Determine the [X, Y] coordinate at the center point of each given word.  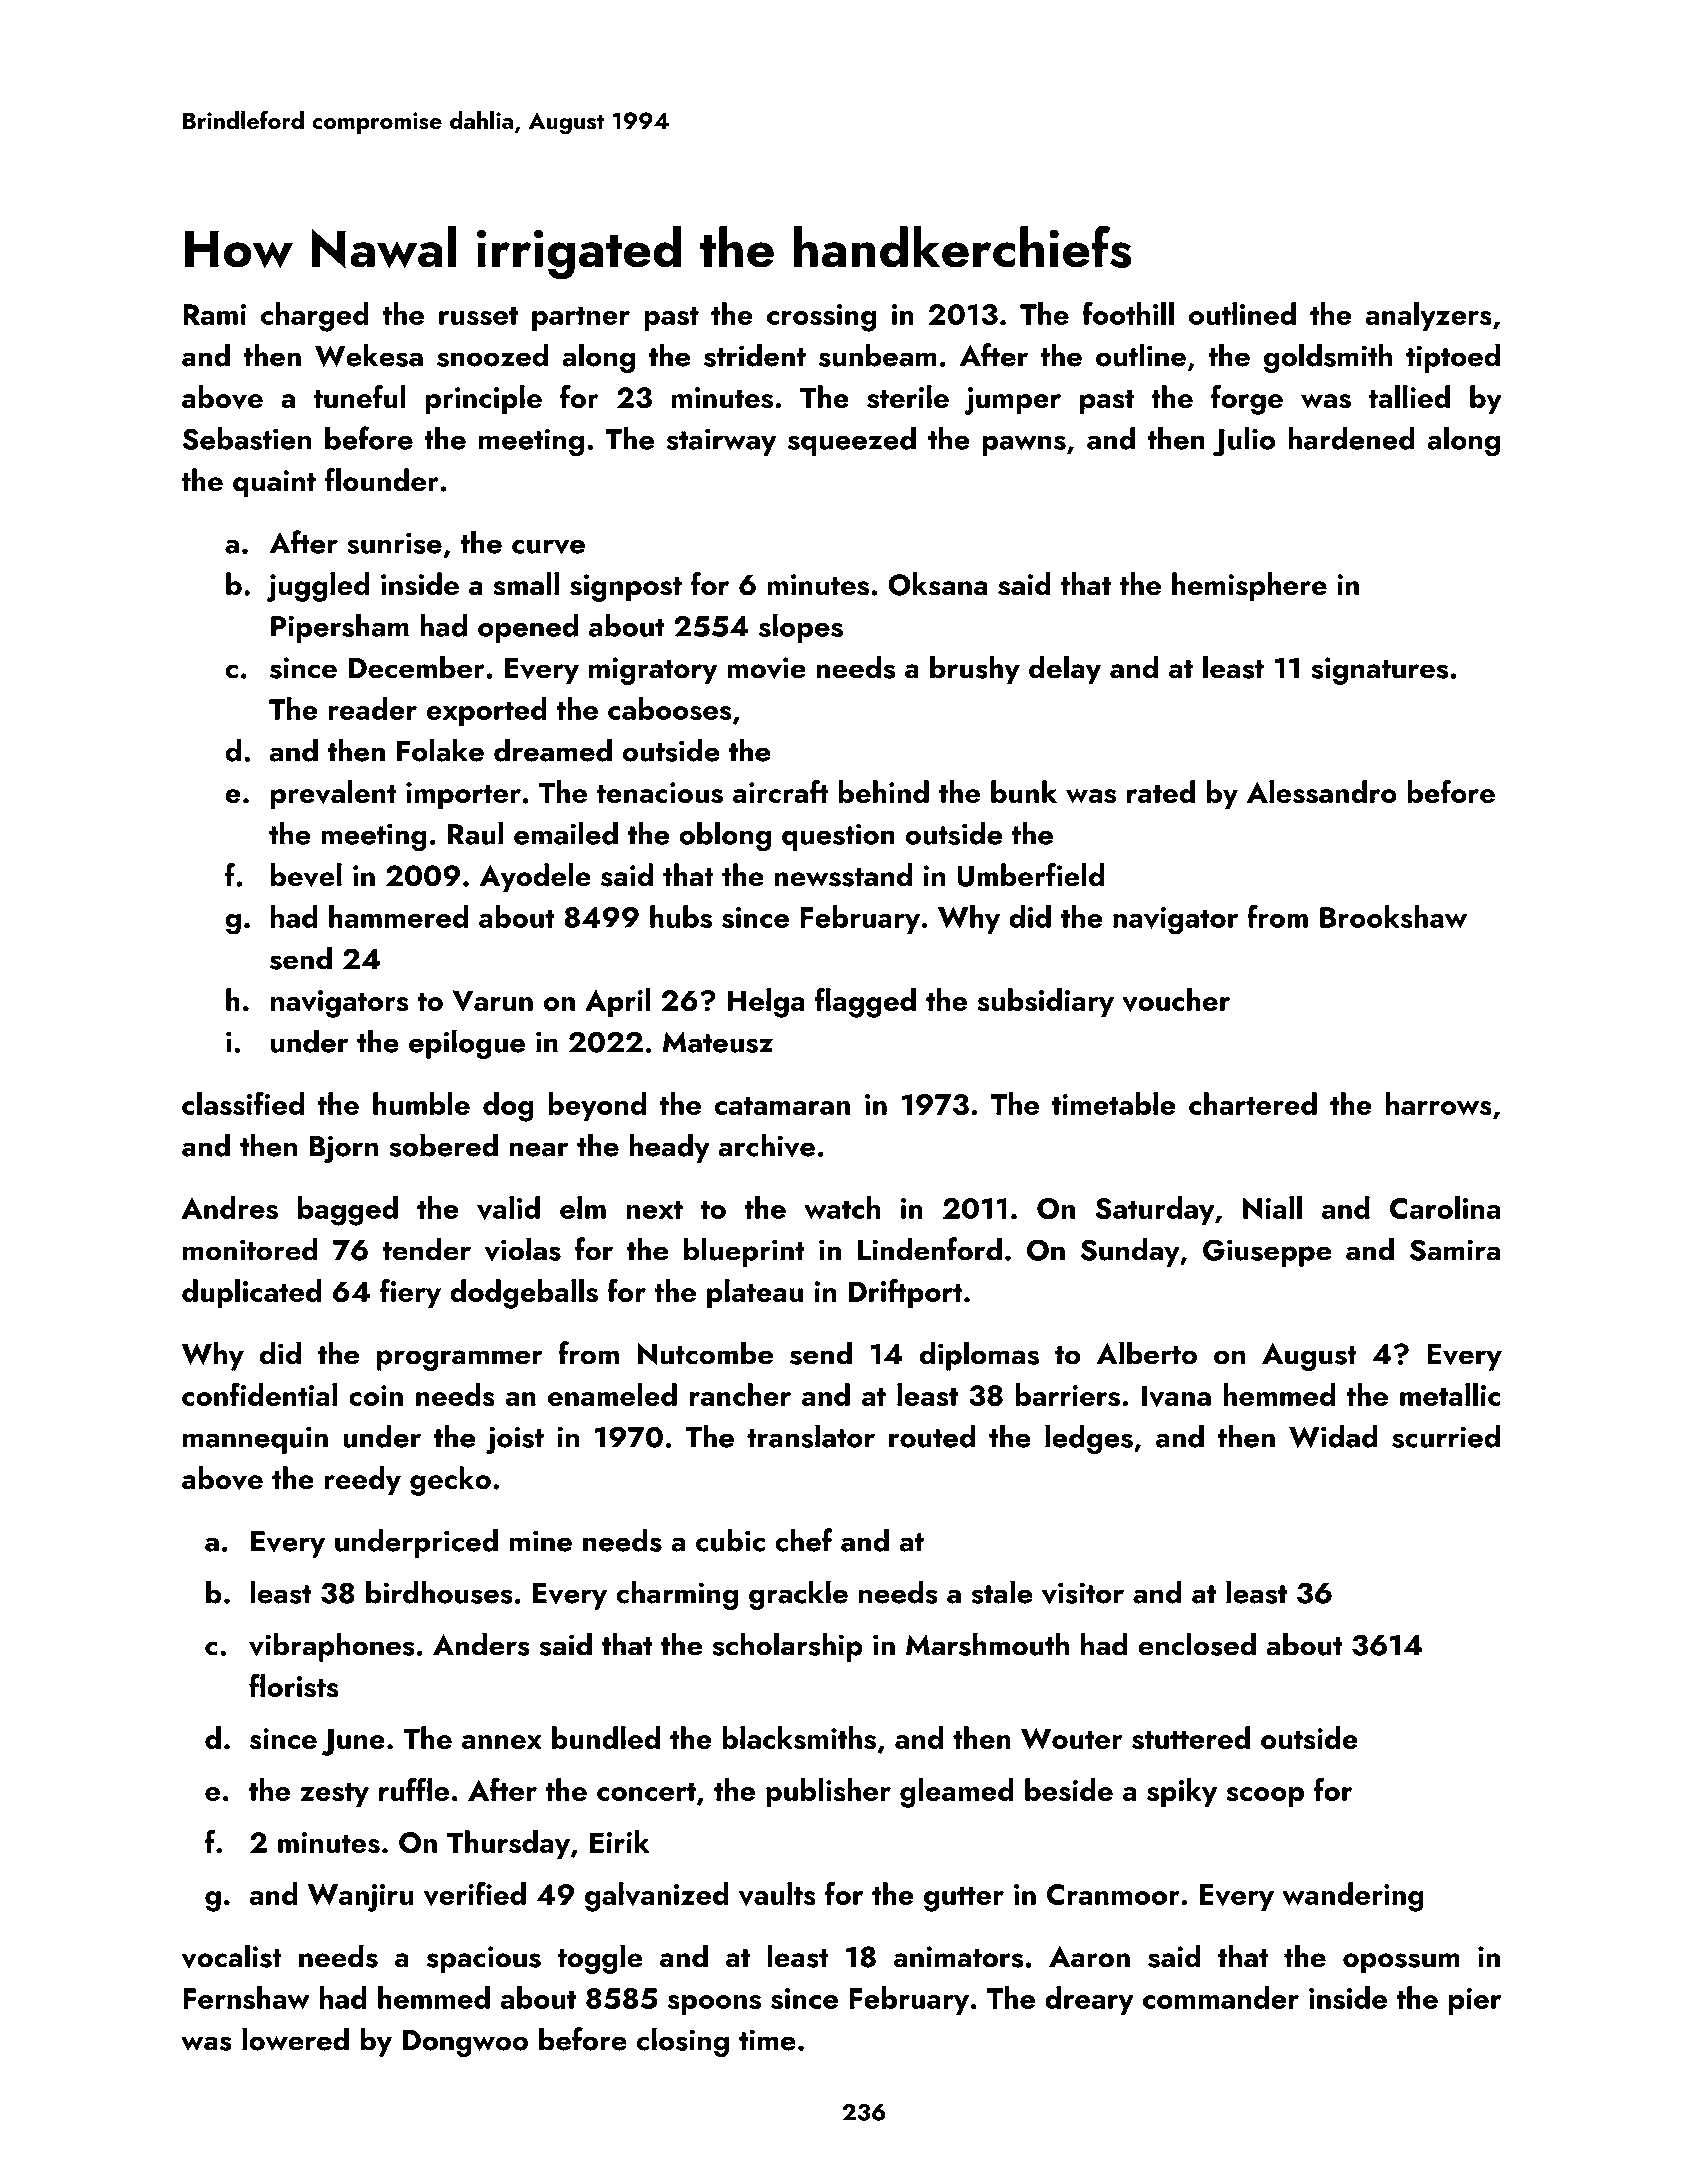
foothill [1128, 313]
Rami [214, 314]
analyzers [1428, 316]
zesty [334, 1795]
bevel [306, 875]
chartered [1253, 1103]
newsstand [843, 875]
